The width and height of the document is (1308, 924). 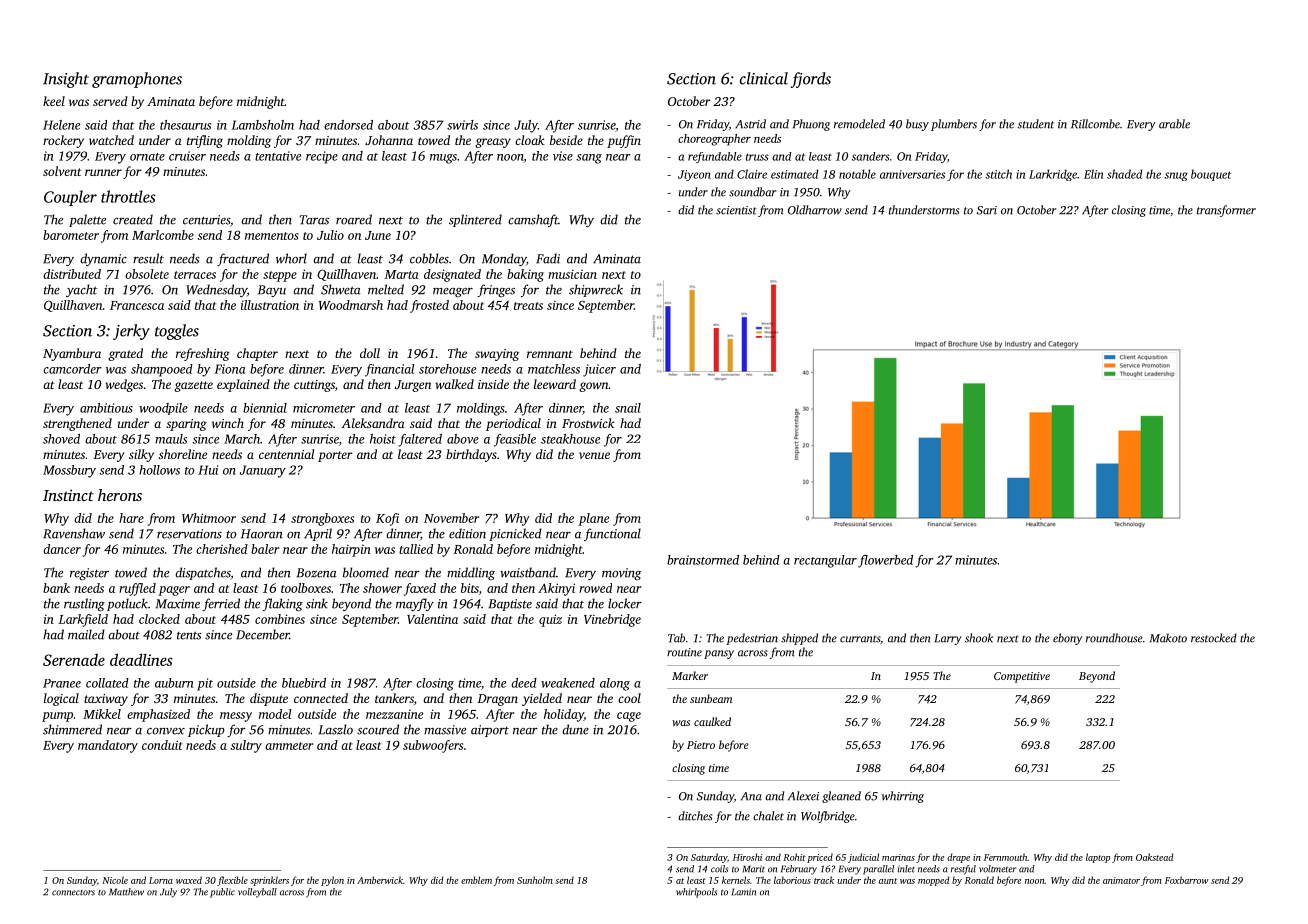 What do you see at coordinates (232, 881) in the document?
I see `flexible` at bounding box center [232, 881].
